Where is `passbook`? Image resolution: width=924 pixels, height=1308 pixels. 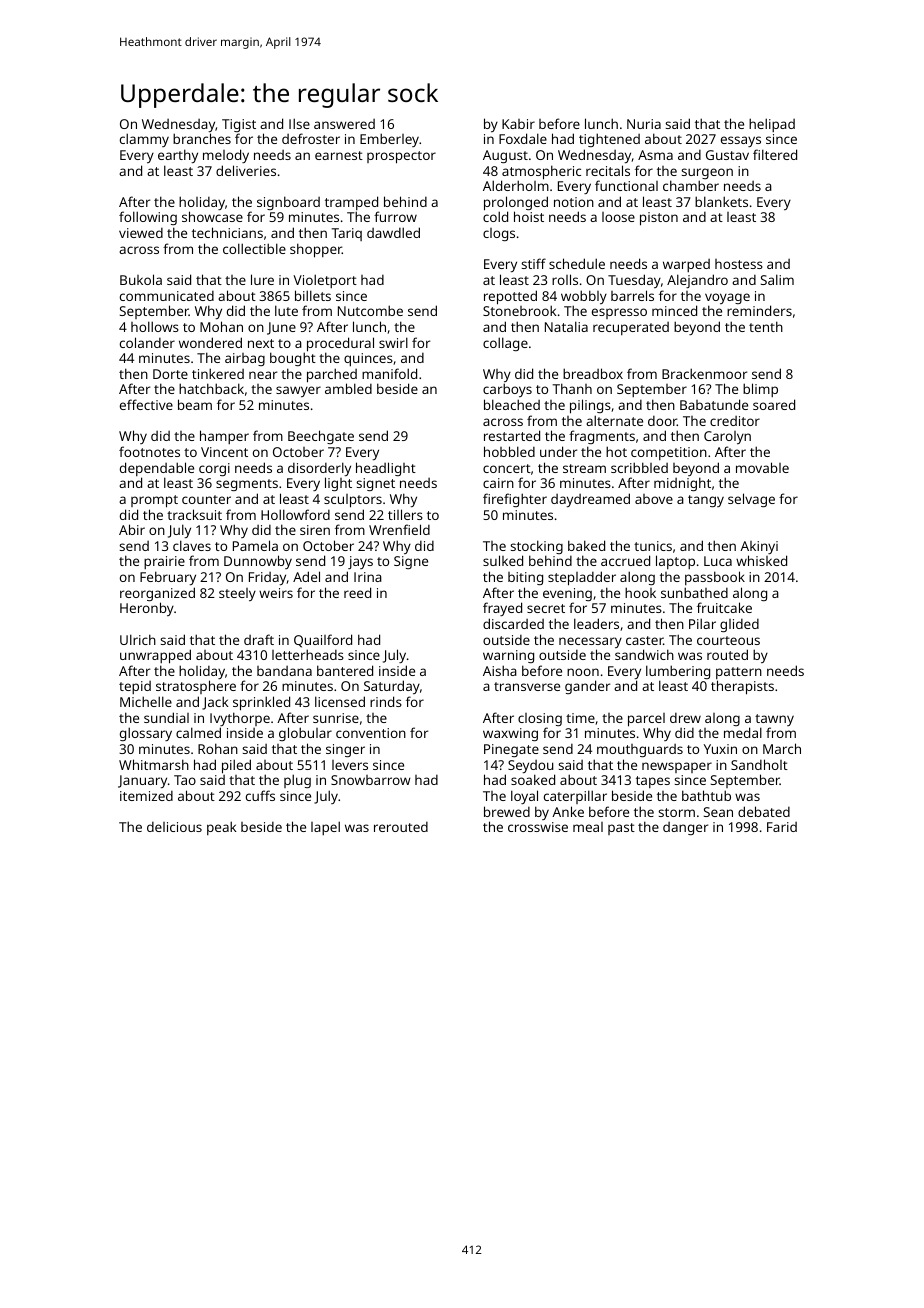
passbook is located at coordinates (715, 578).
